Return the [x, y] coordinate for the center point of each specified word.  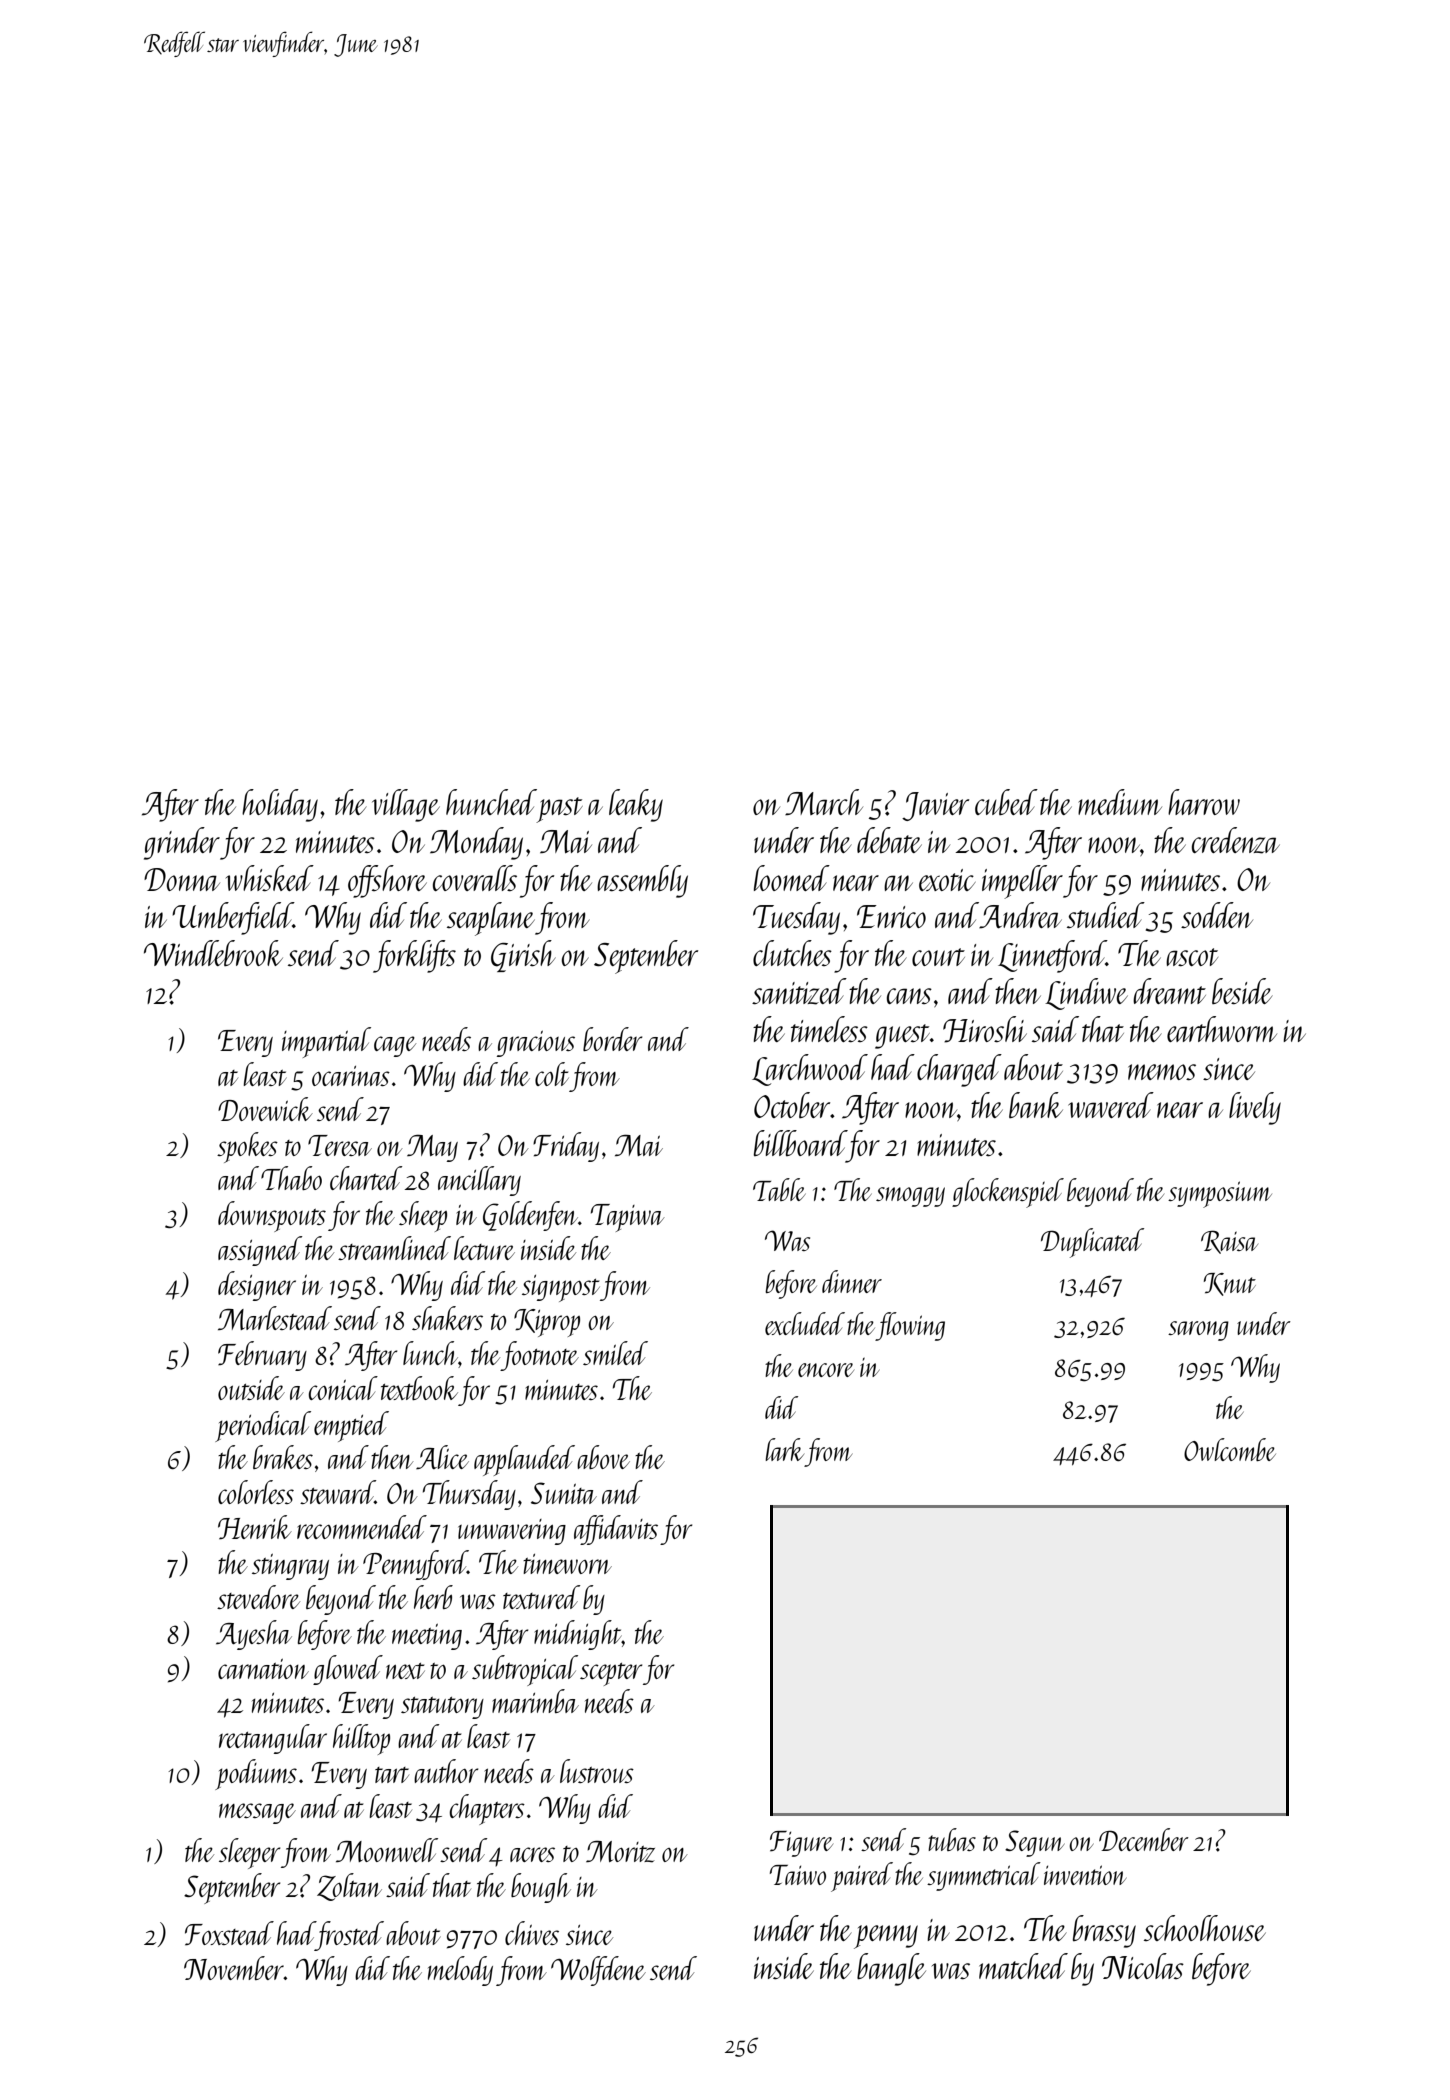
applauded [524, 1460]
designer [257, 1286]
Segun [1034, 1843]
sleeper [250, 1853]
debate [889, 840]
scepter [611, 1674]
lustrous [597, 1771]
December [1144, 1839]
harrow [1204, 802]
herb [433, 1597]
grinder [182, 843]
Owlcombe [1230, 1449]
